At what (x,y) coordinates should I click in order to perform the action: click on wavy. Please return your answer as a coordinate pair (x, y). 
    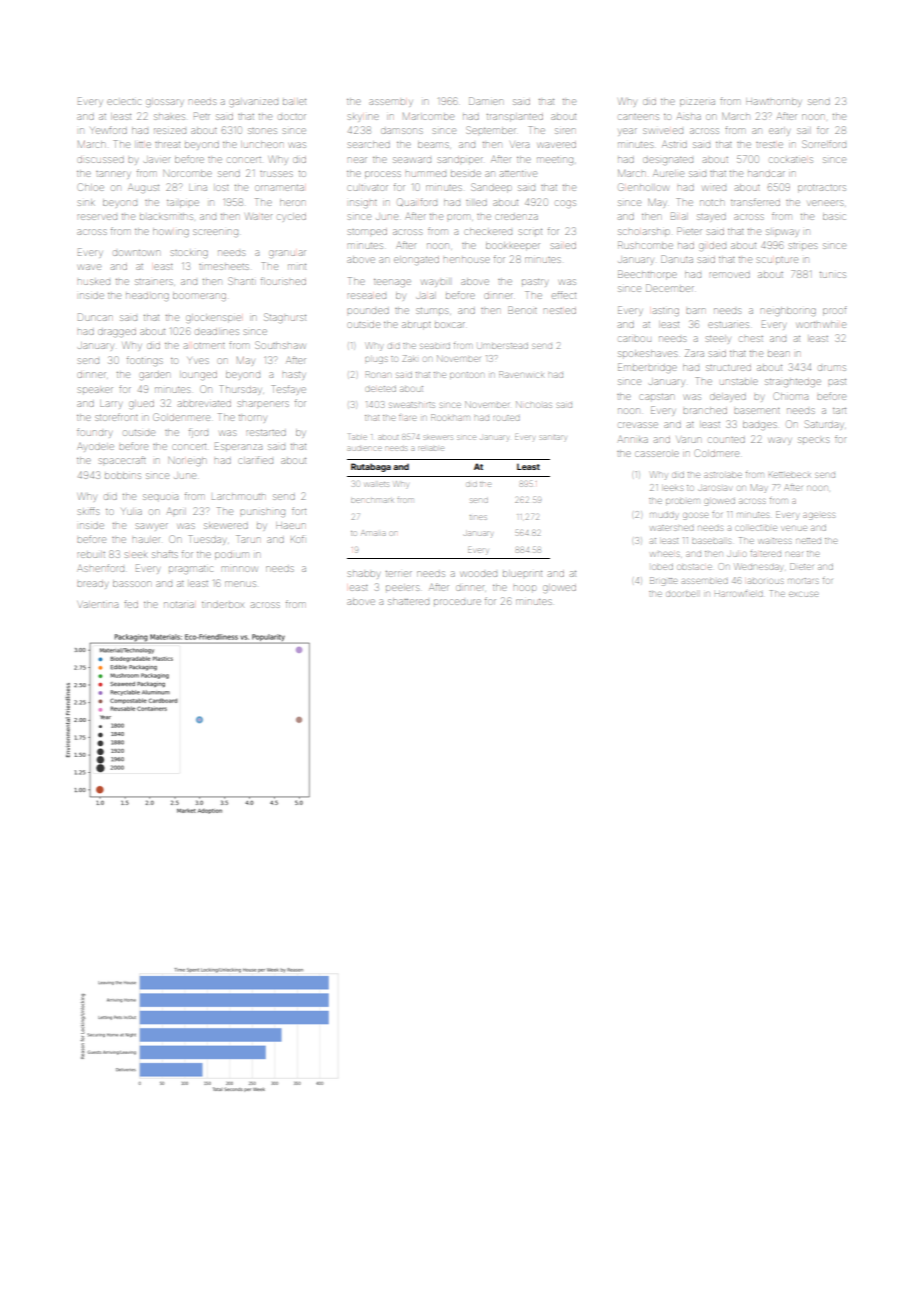
    Looking at the image, I should click on (780, 440).
